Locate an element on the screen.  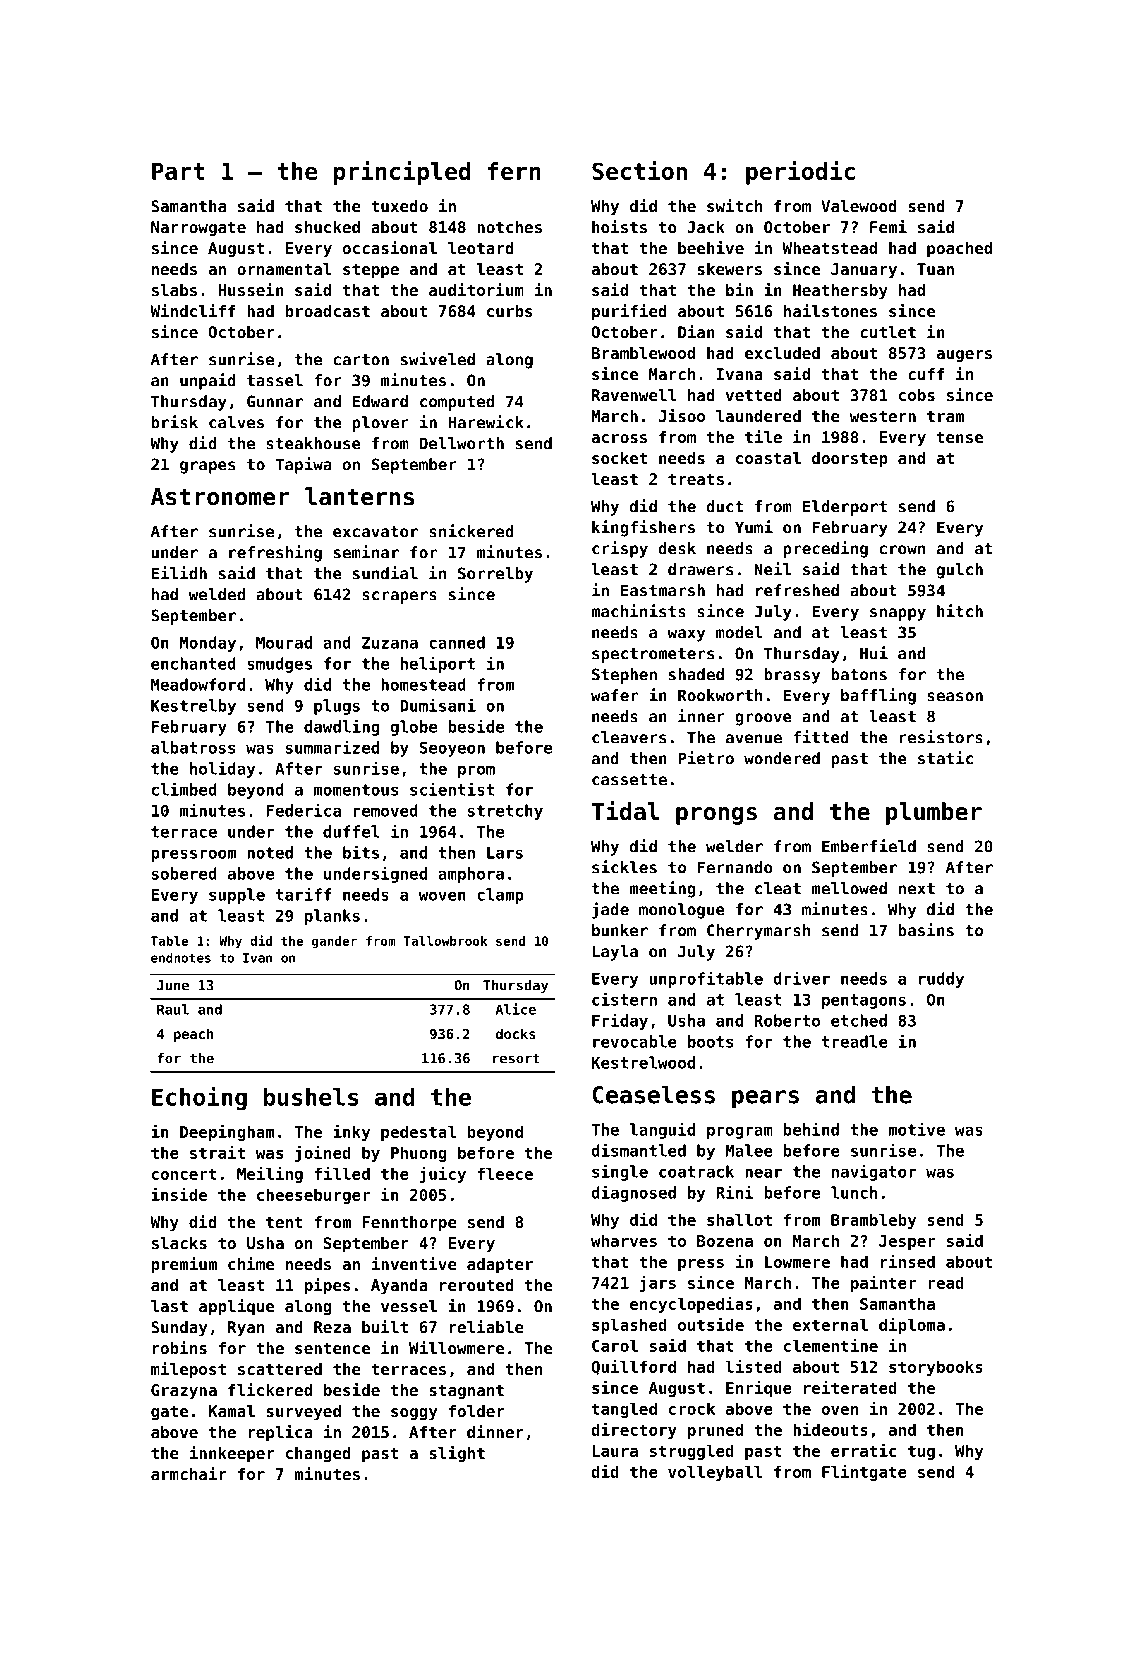
noted is located at coordinates (270, 852).
